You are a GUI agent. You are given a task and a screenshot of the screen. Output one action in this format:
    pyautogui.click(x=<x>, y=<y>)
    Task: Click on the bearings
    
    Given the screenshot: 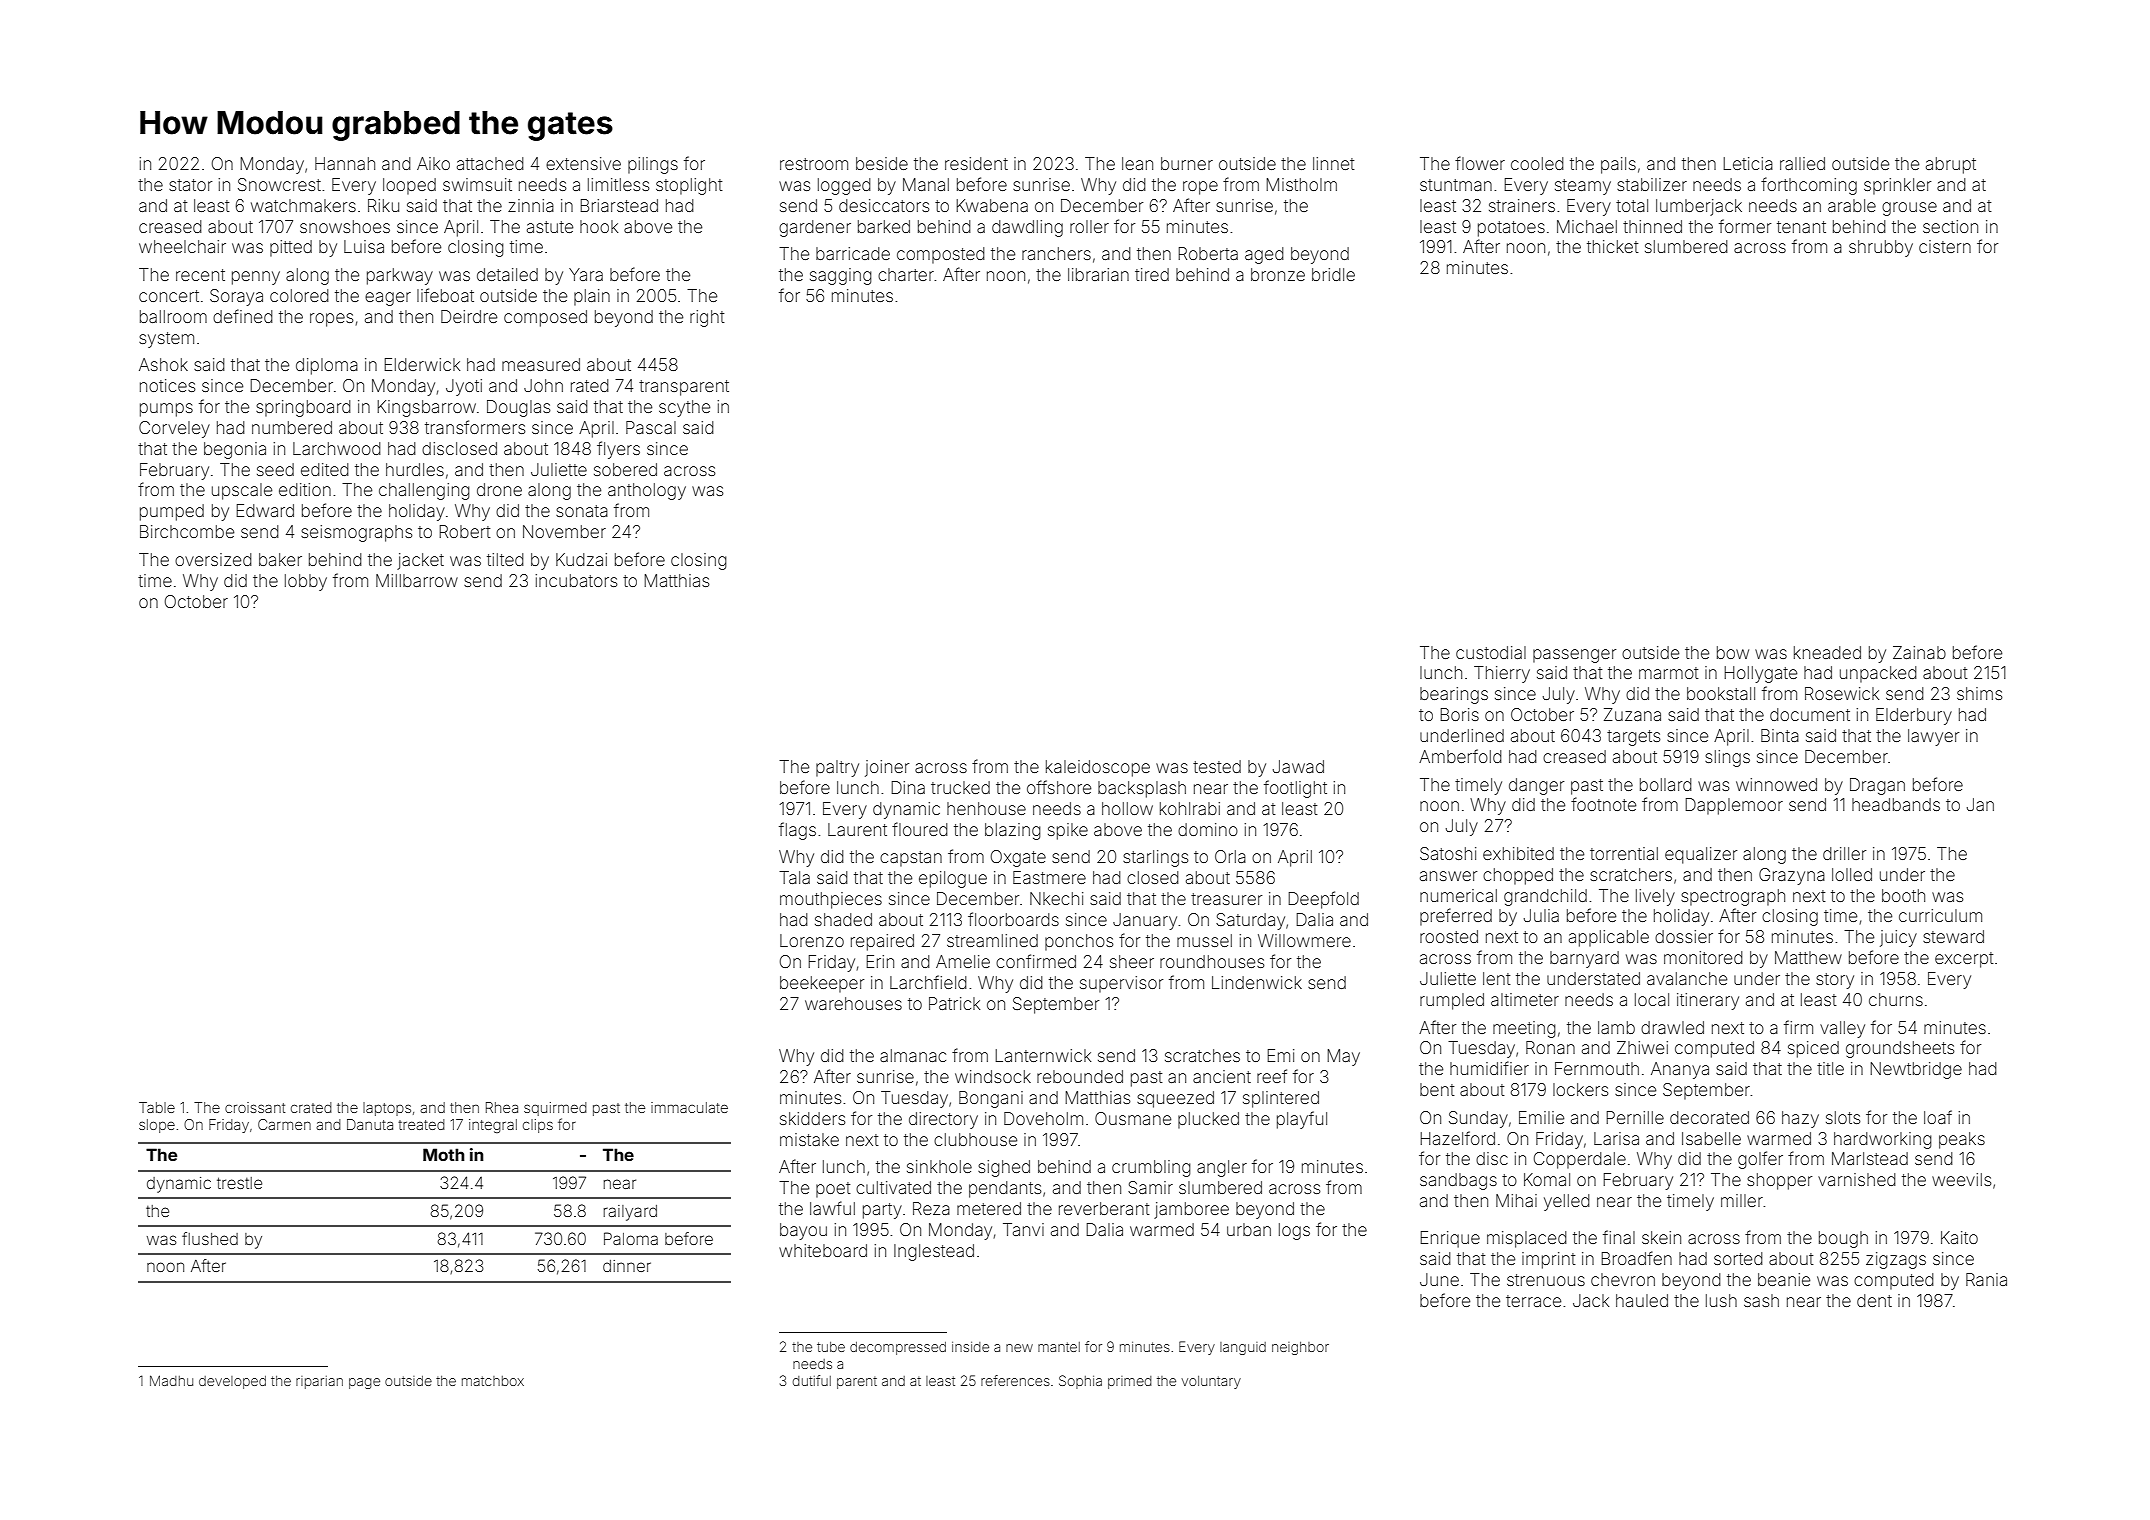 What is the action you would take?
    pyautogui.click(x=1454, y=695)
